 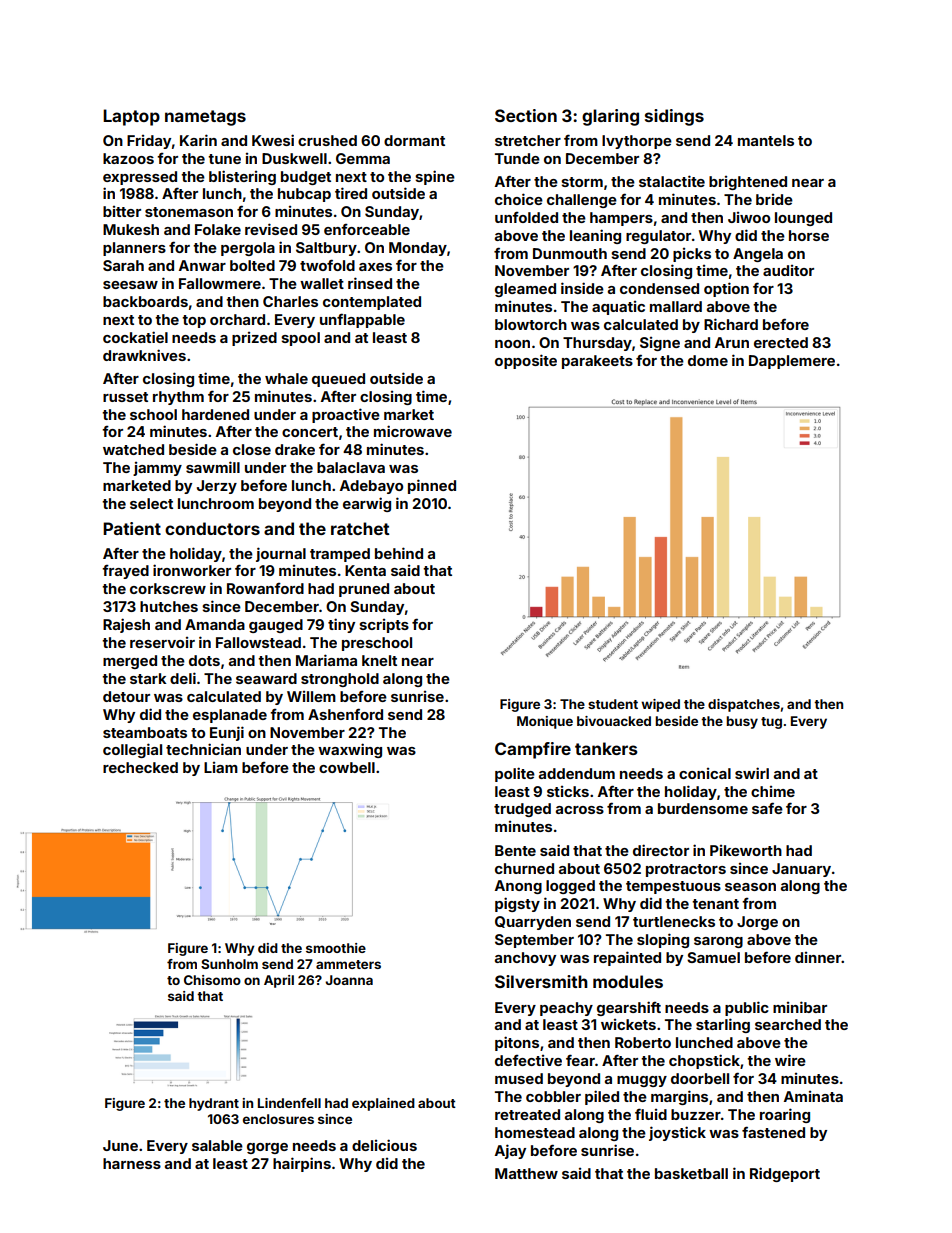 I want to click on Karin, so click(x=198, y=140).
